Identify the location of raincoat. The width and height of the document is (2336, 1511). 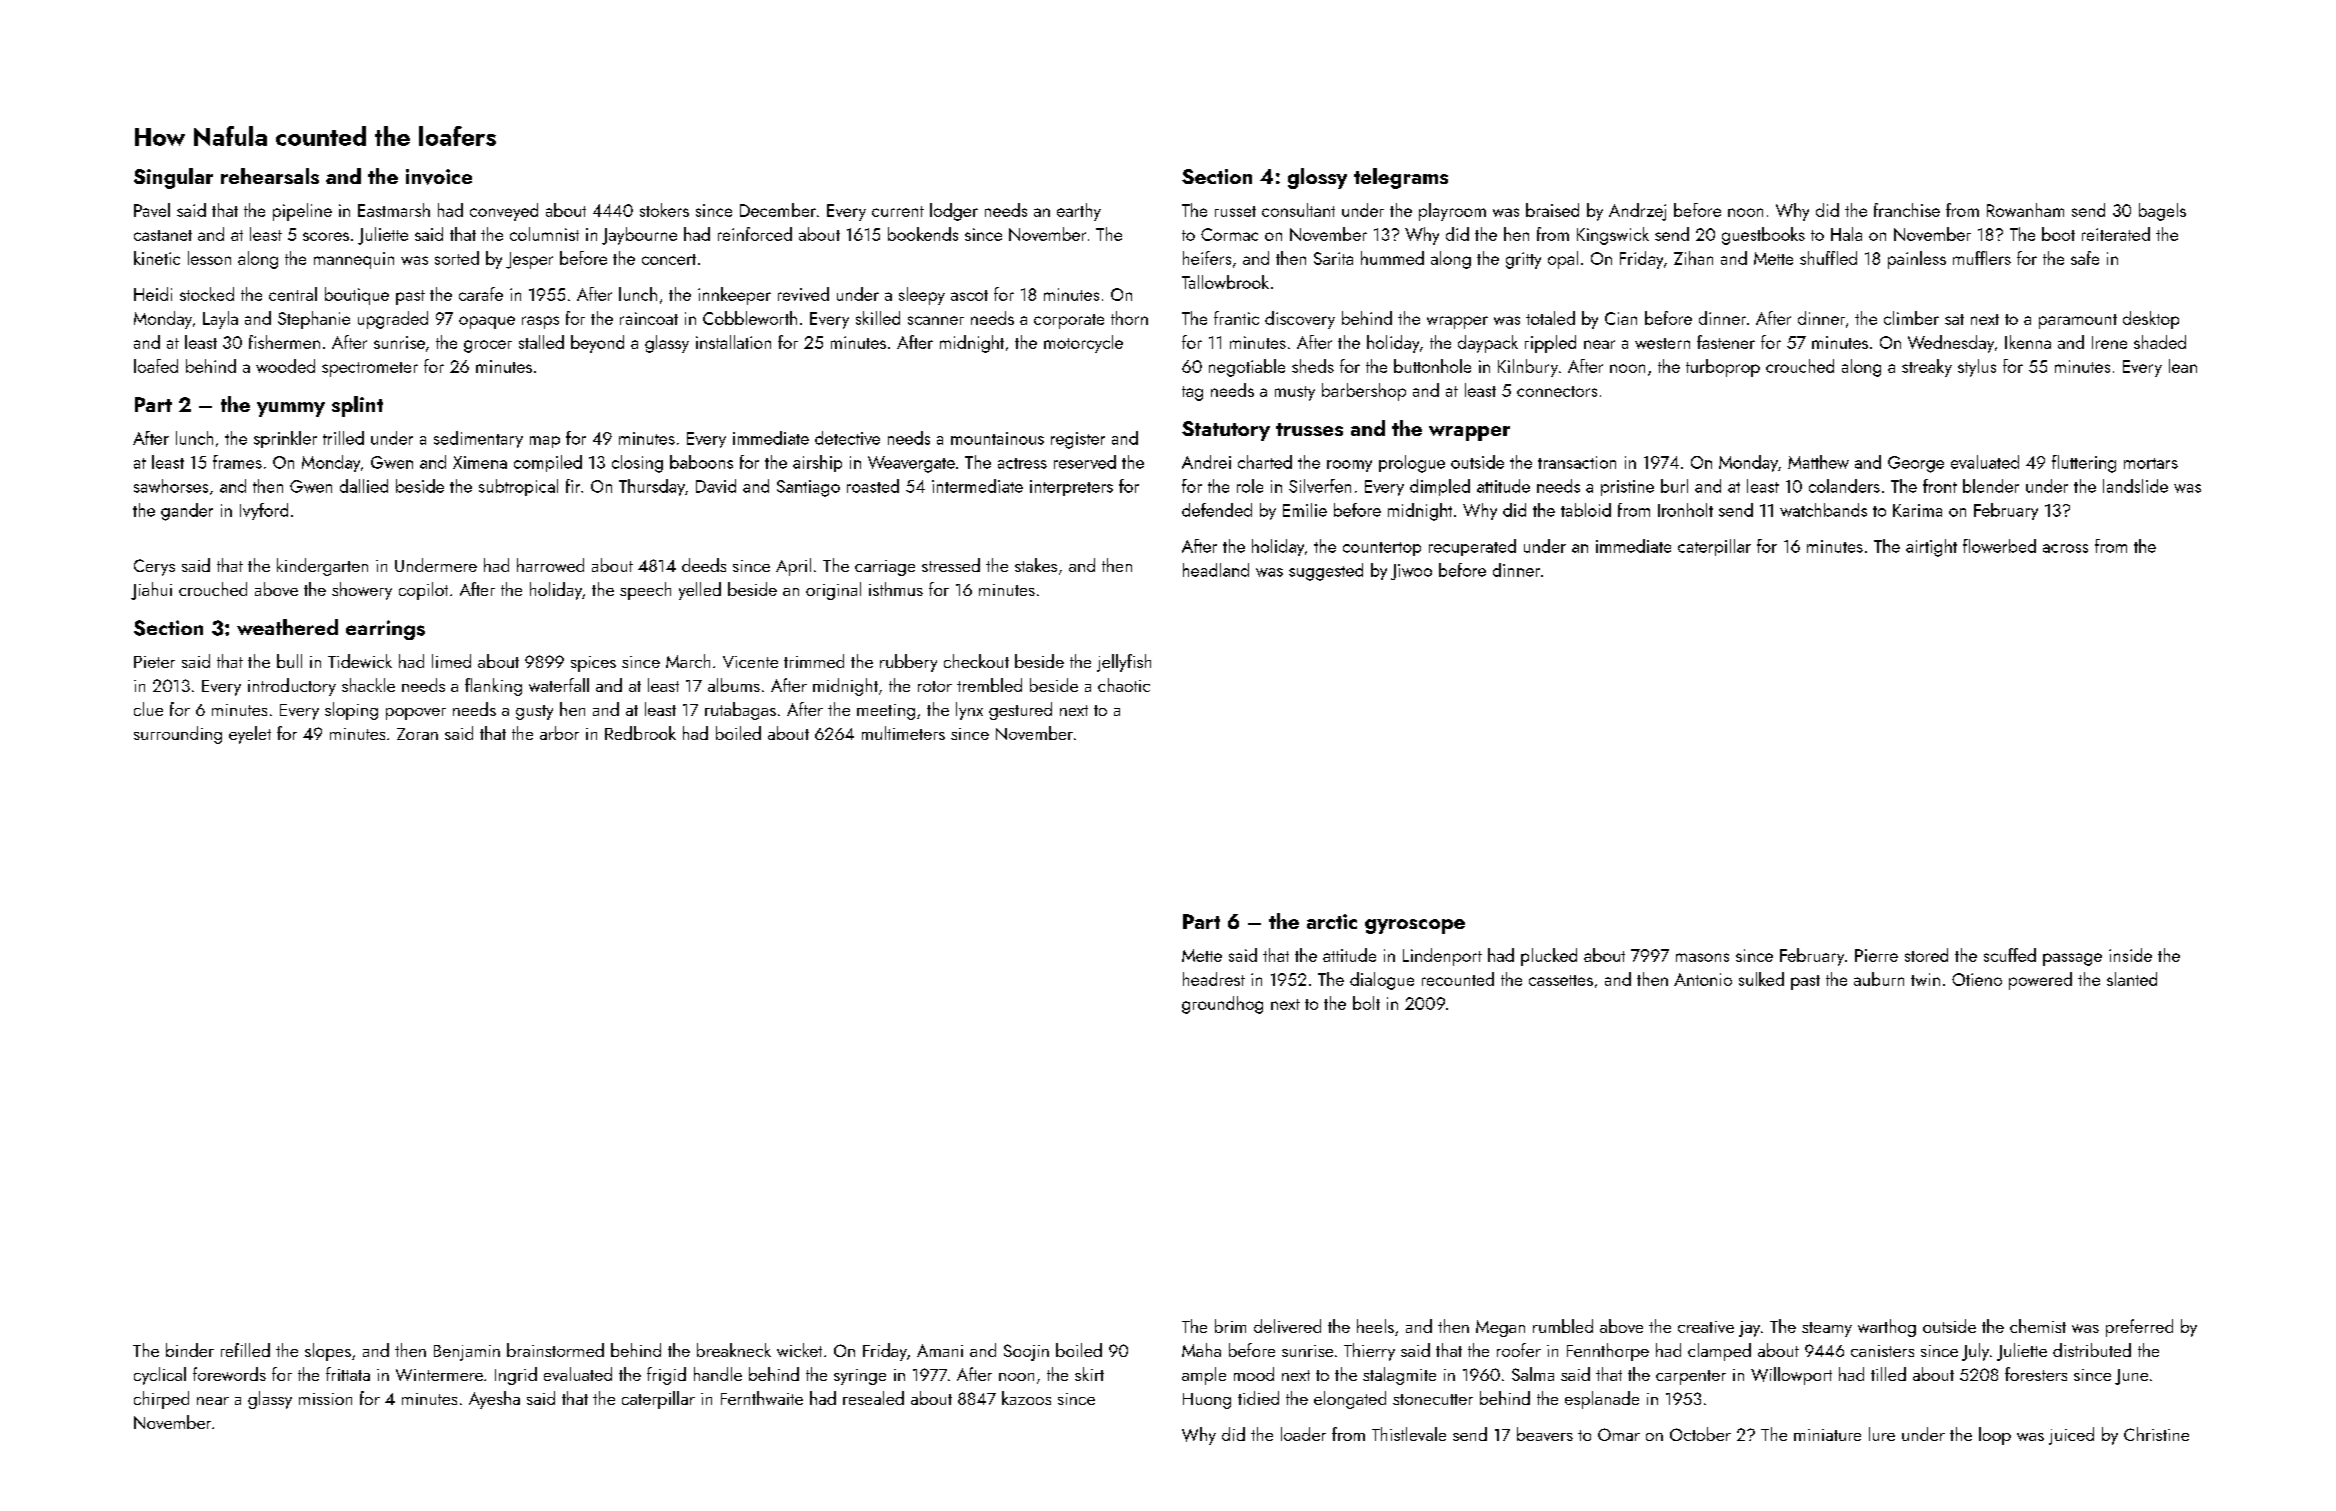
(649, 318).
